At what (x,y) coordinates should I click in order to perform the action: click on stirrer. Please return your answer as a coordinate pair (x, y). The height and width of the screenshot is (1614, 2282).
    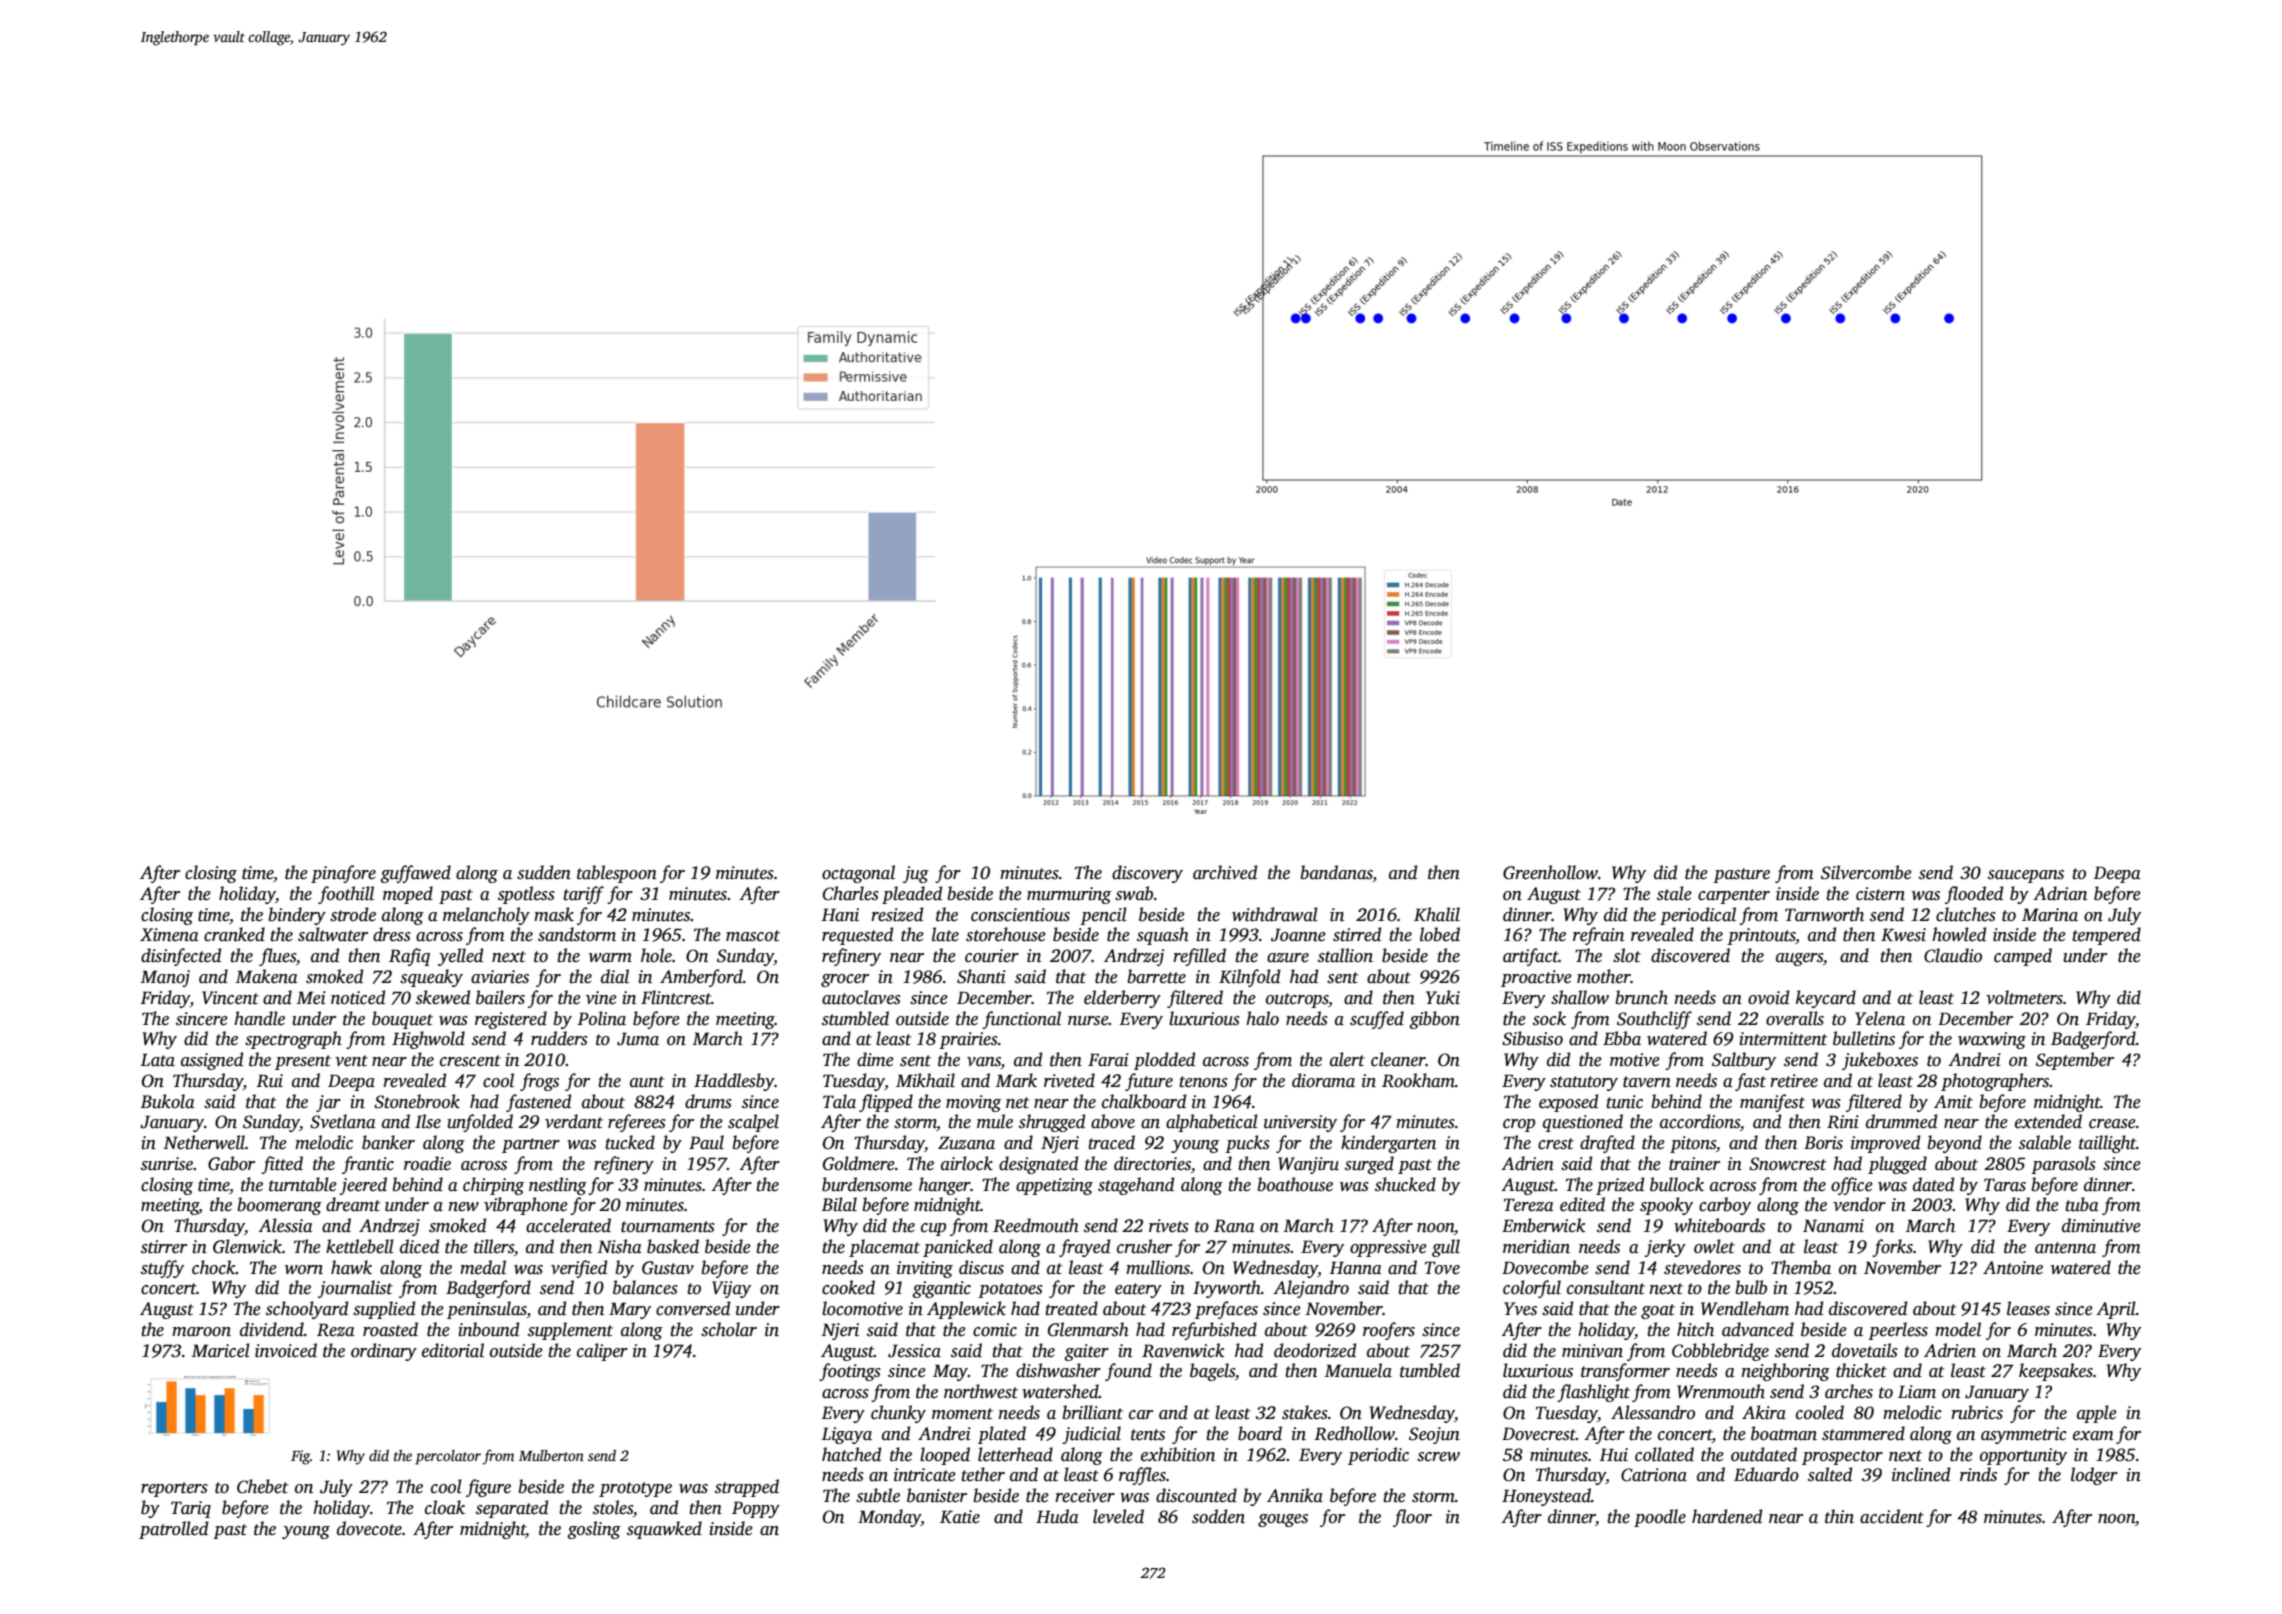
    Looking at the image, I should click on (164, 1247).
